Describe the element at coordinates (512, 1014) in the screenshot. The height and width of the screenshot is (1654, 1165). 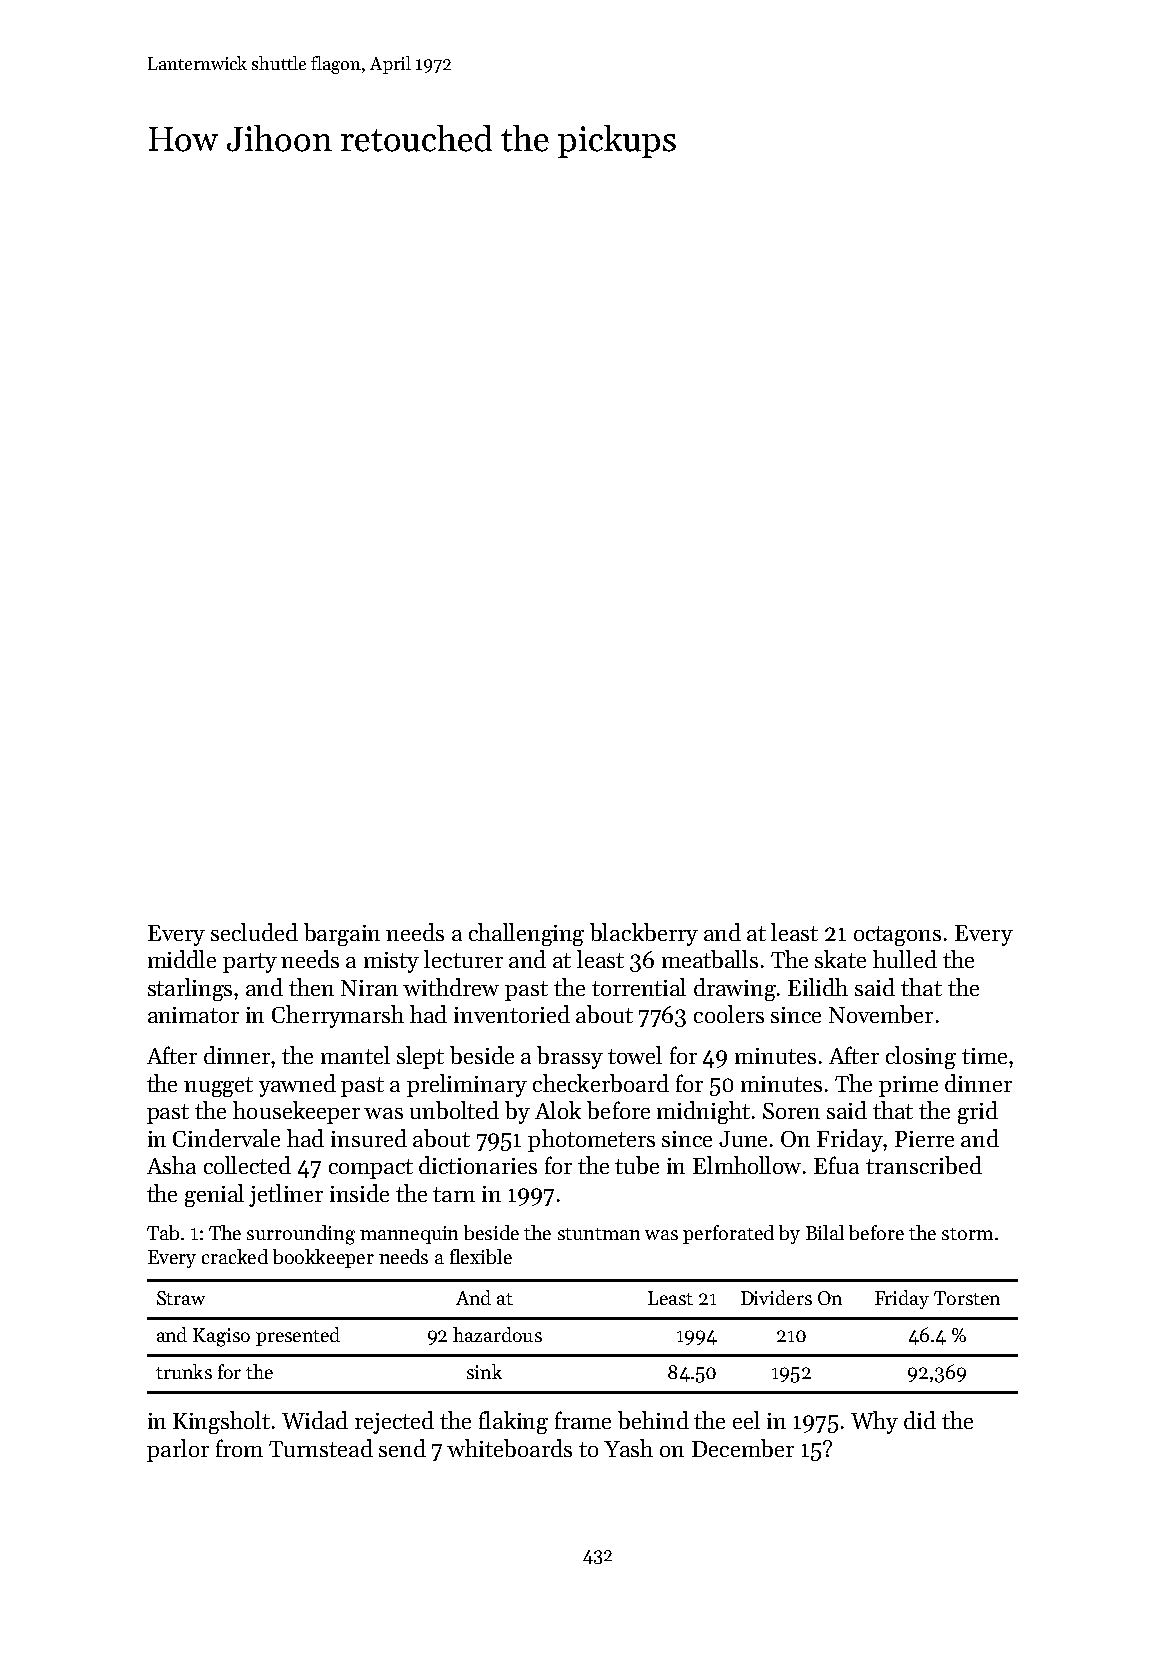
I see `inventoried` at that location.
